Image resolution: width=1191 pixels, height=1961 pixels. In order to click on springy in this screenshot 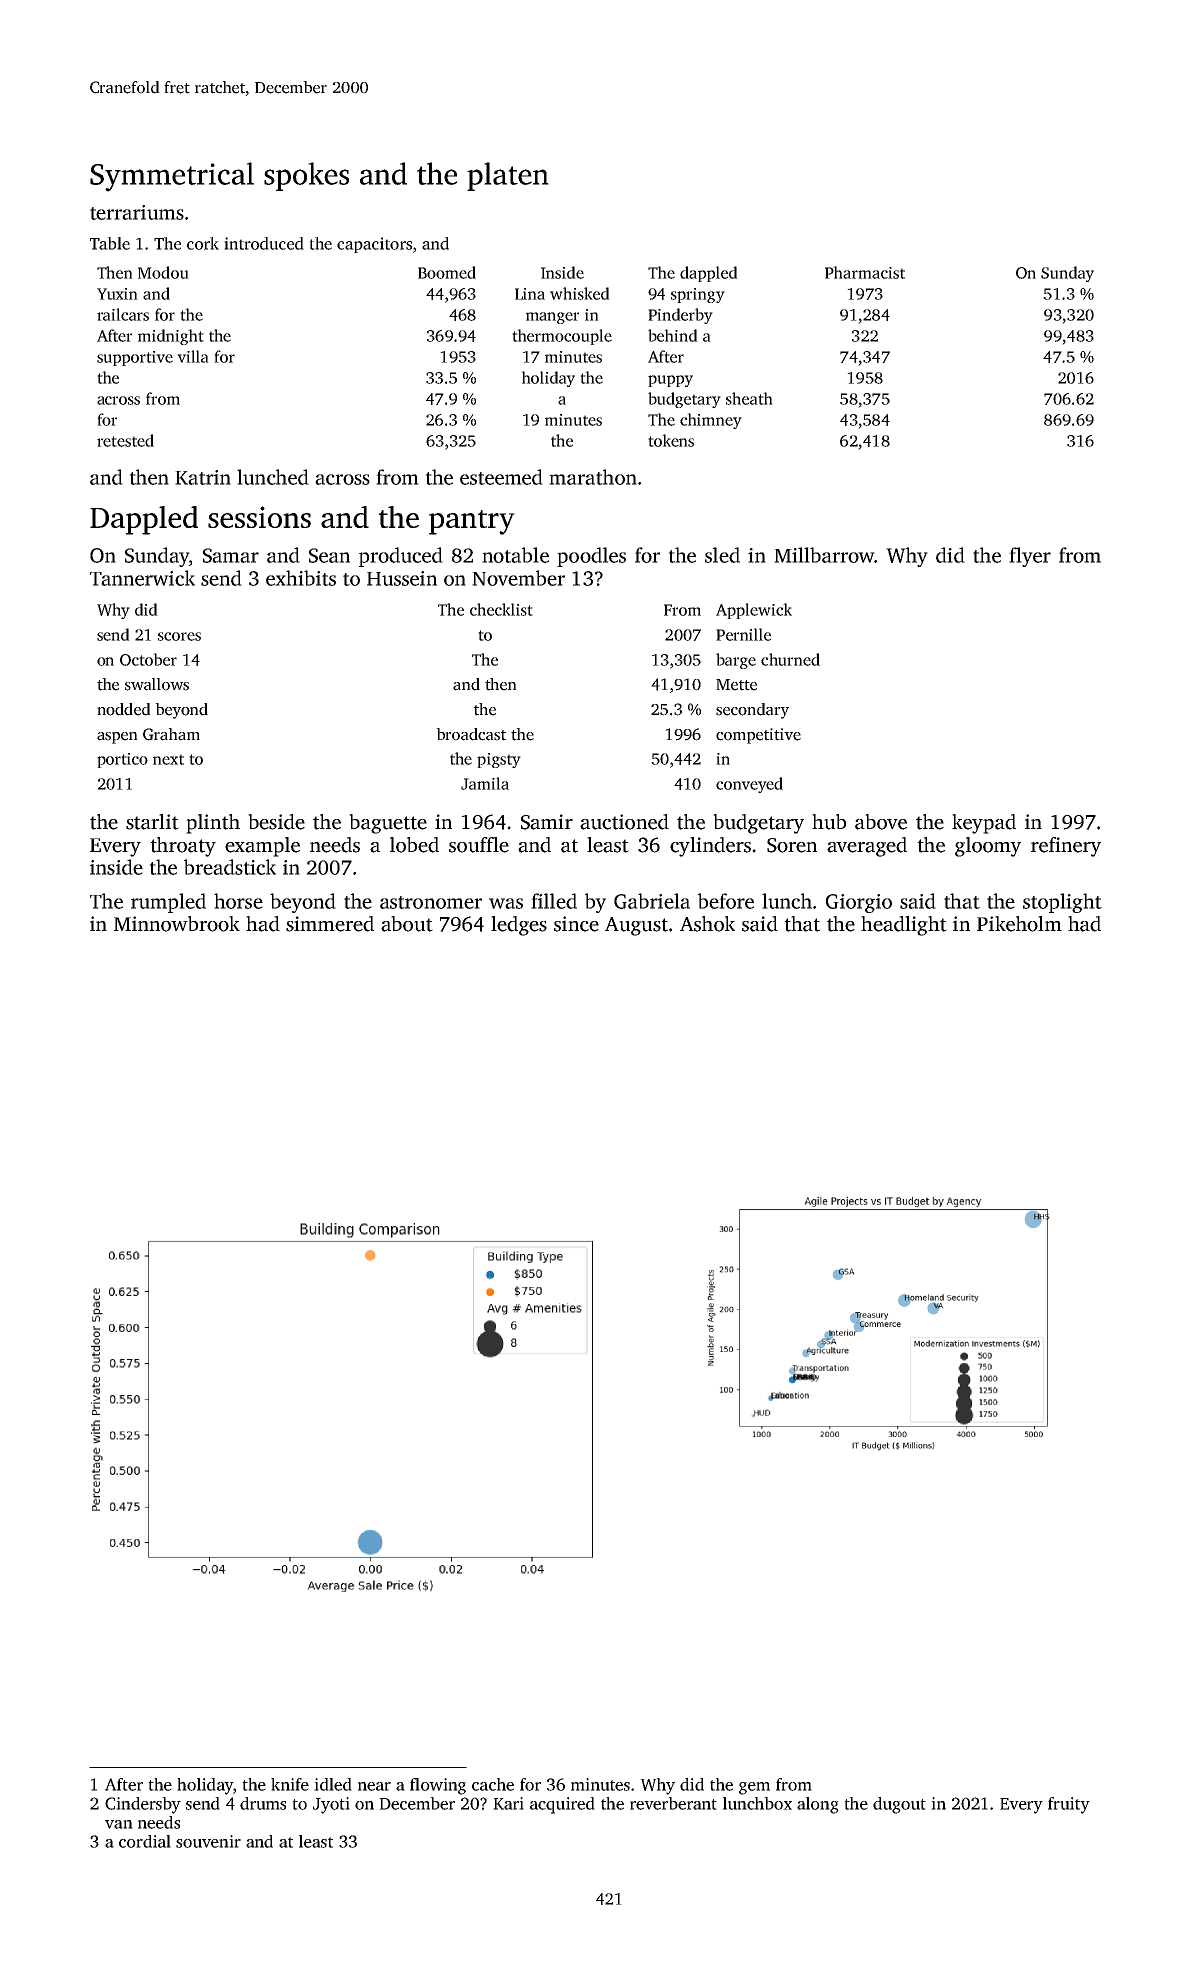, I will do `click(698, 295)`.
